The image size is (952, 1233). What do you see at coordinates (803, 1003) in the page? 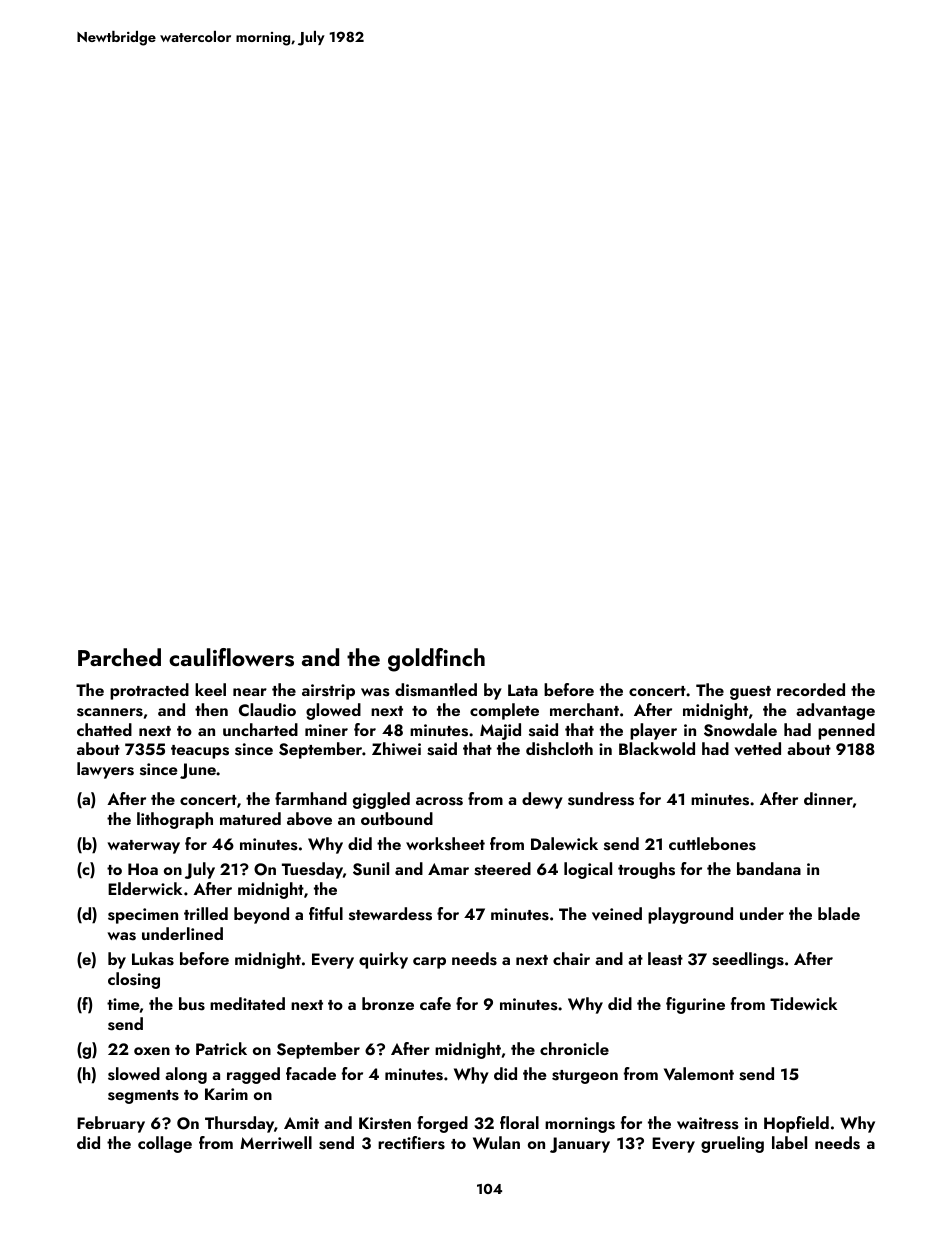
I see `Tidewick` at bounding box center [803, 1003].
